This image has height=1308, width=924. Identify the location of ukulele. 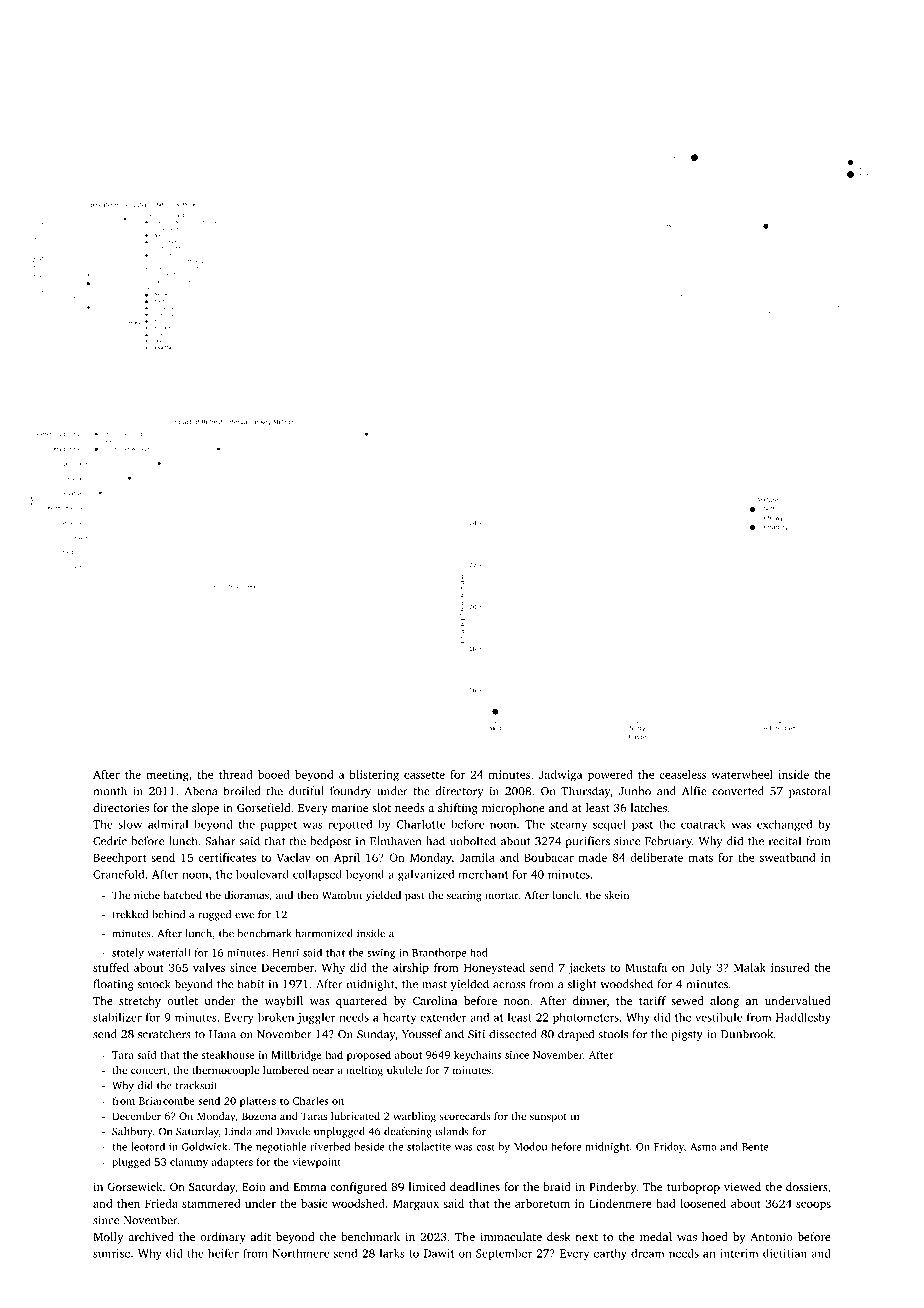
(404, 1070).
